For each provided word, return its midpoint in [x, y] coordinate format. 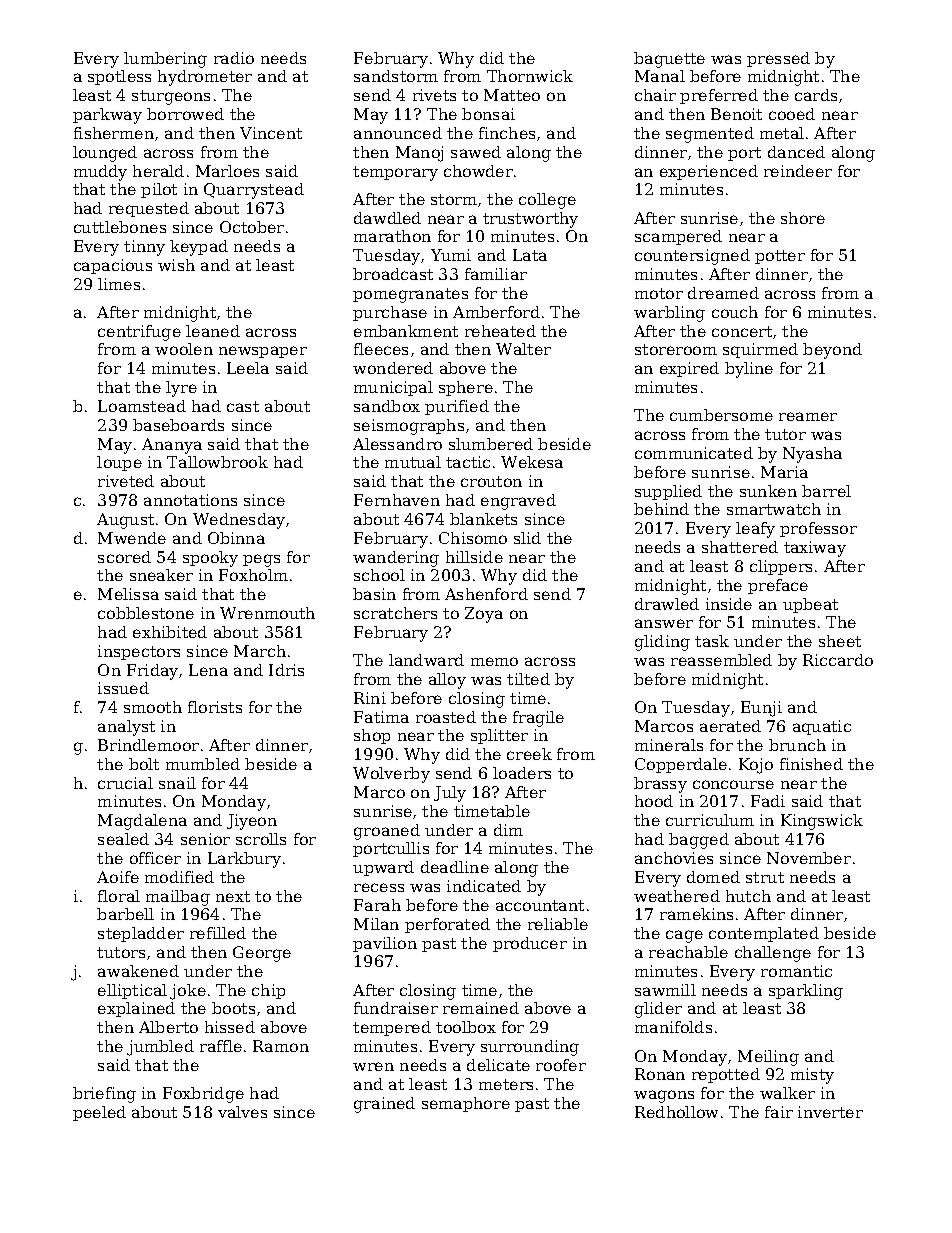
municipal [393, 388]
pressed [778, 59]
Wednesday [239, 521]
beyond [832, 351]
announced [398, 133]
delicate [498, 1065]
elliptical [132, 991]
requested [149, 209]
